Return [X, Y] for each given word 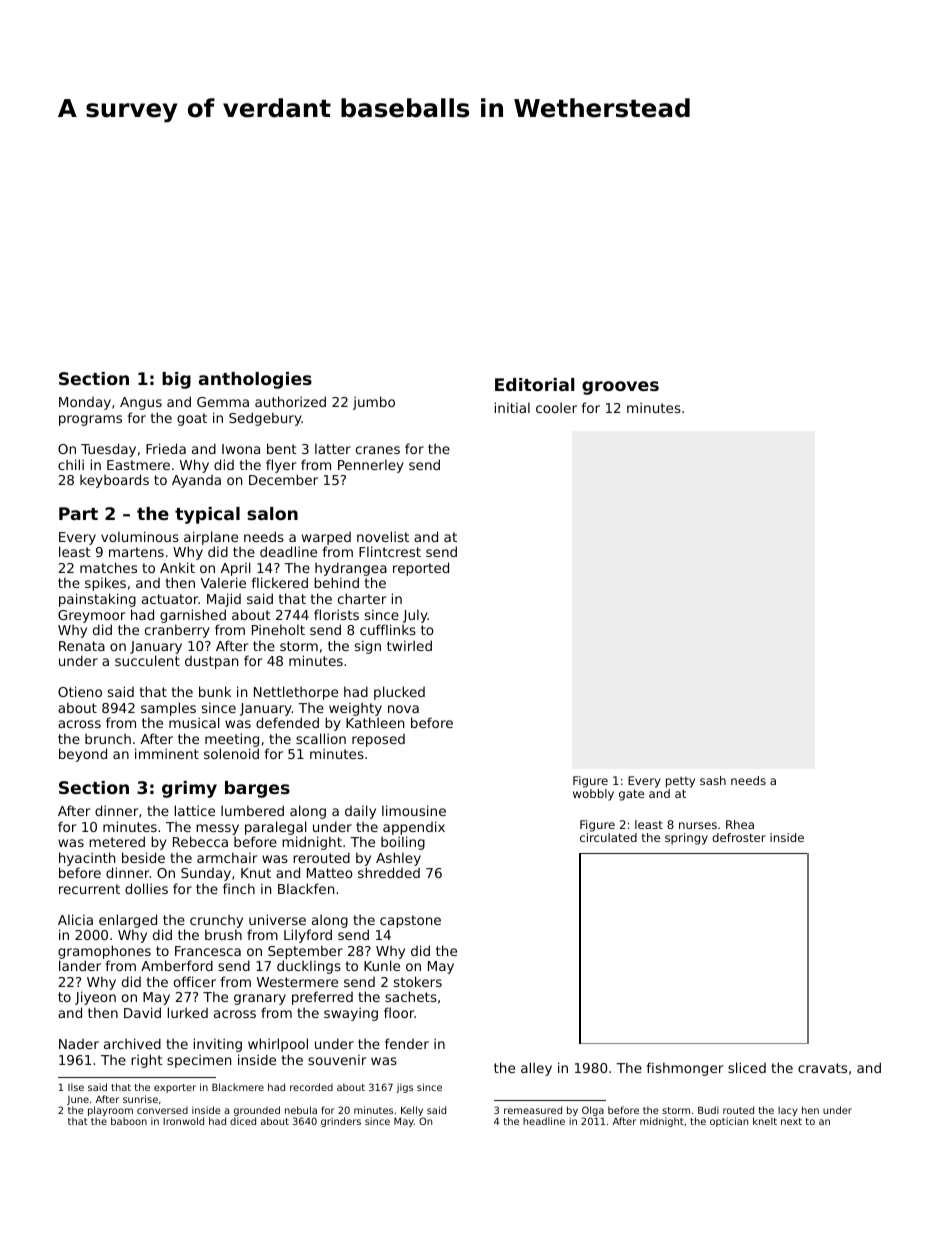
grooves [620, 388]
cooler [556, 407]
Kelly [412, 1111]
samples [168, 709]
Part [78, 513]
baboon [129, 1121]
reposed [378, 740]
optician [729, 1122]
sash [713, 780]
